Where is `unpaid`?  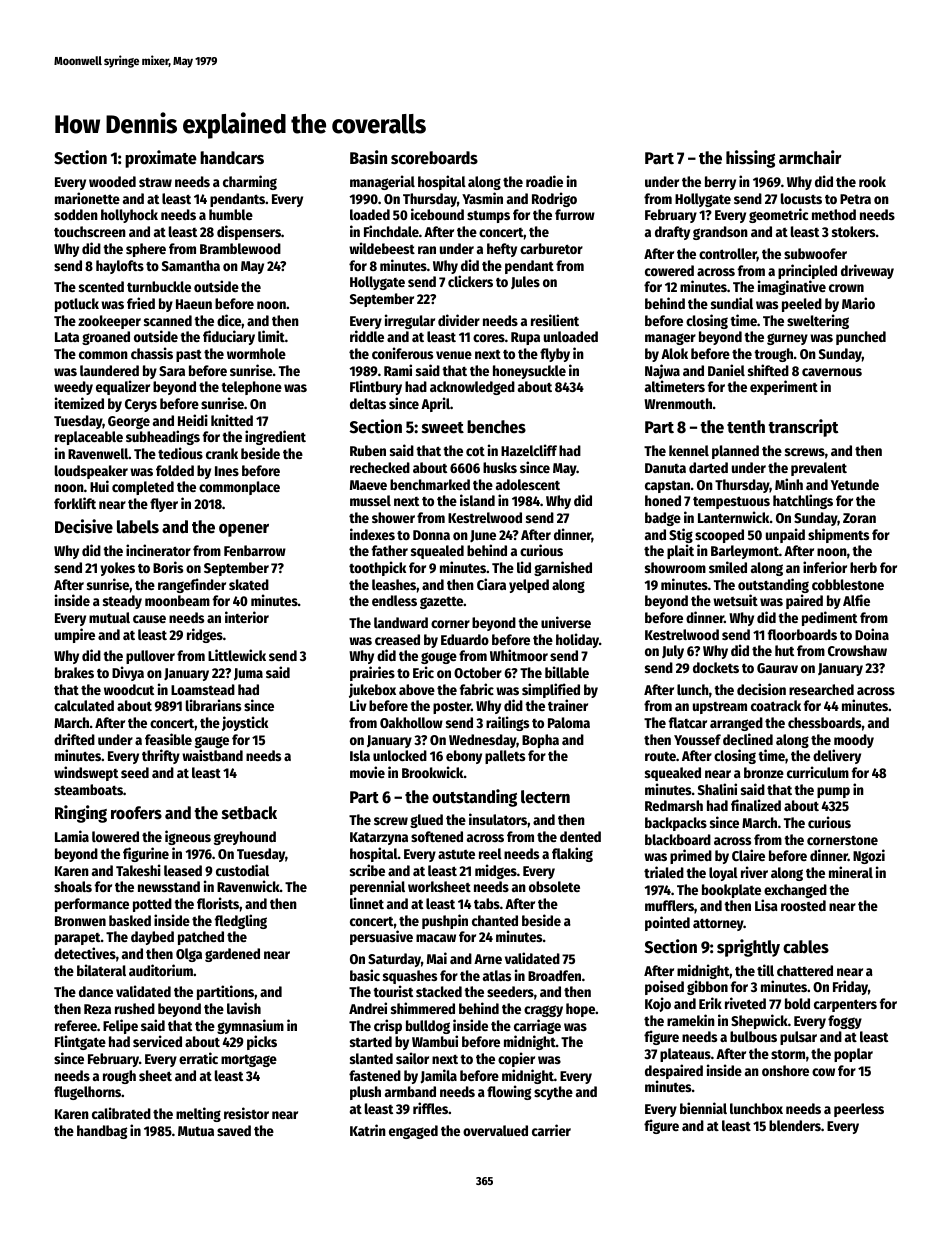 unpaid is located at coordinates (785, 535).
